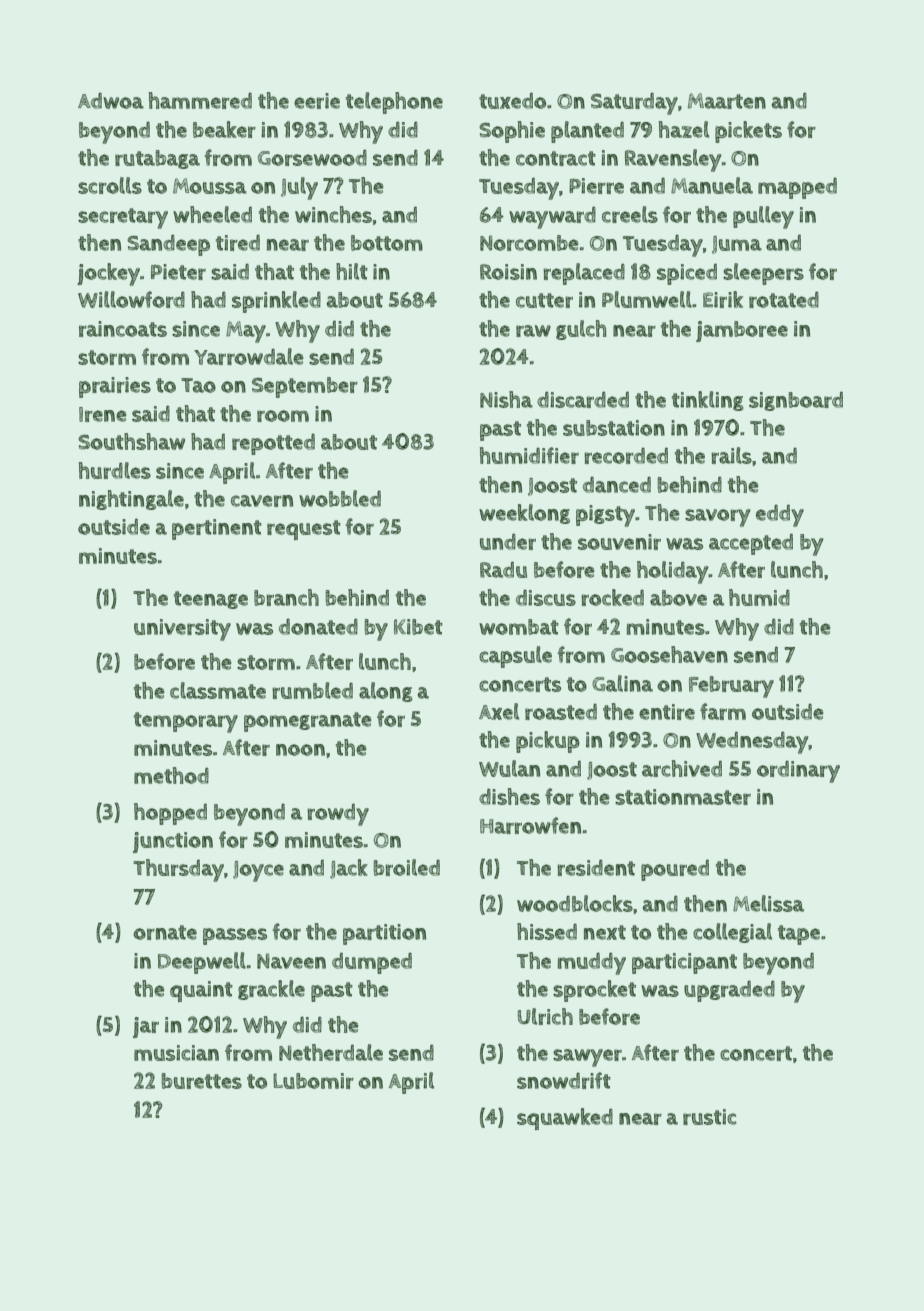 This document has height=1311, width=924. I want to click on pertinent, so click(217, 529).
